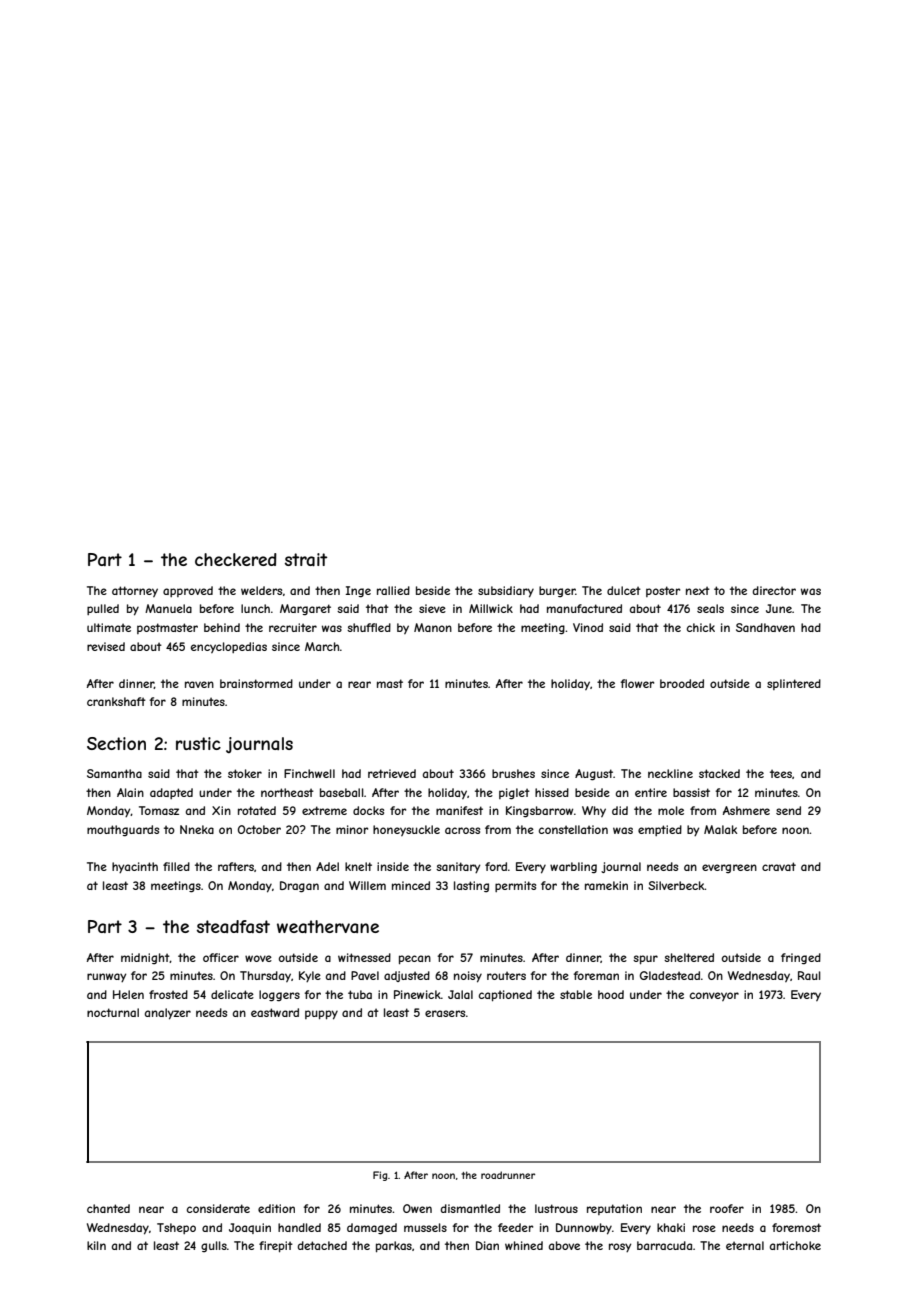 Image resolution: width=908 pixels, height=1316 pixels. What do you see at coordinates (321, 1015) in the page?
I see `puppy` at bounding box center [321, 1015].
